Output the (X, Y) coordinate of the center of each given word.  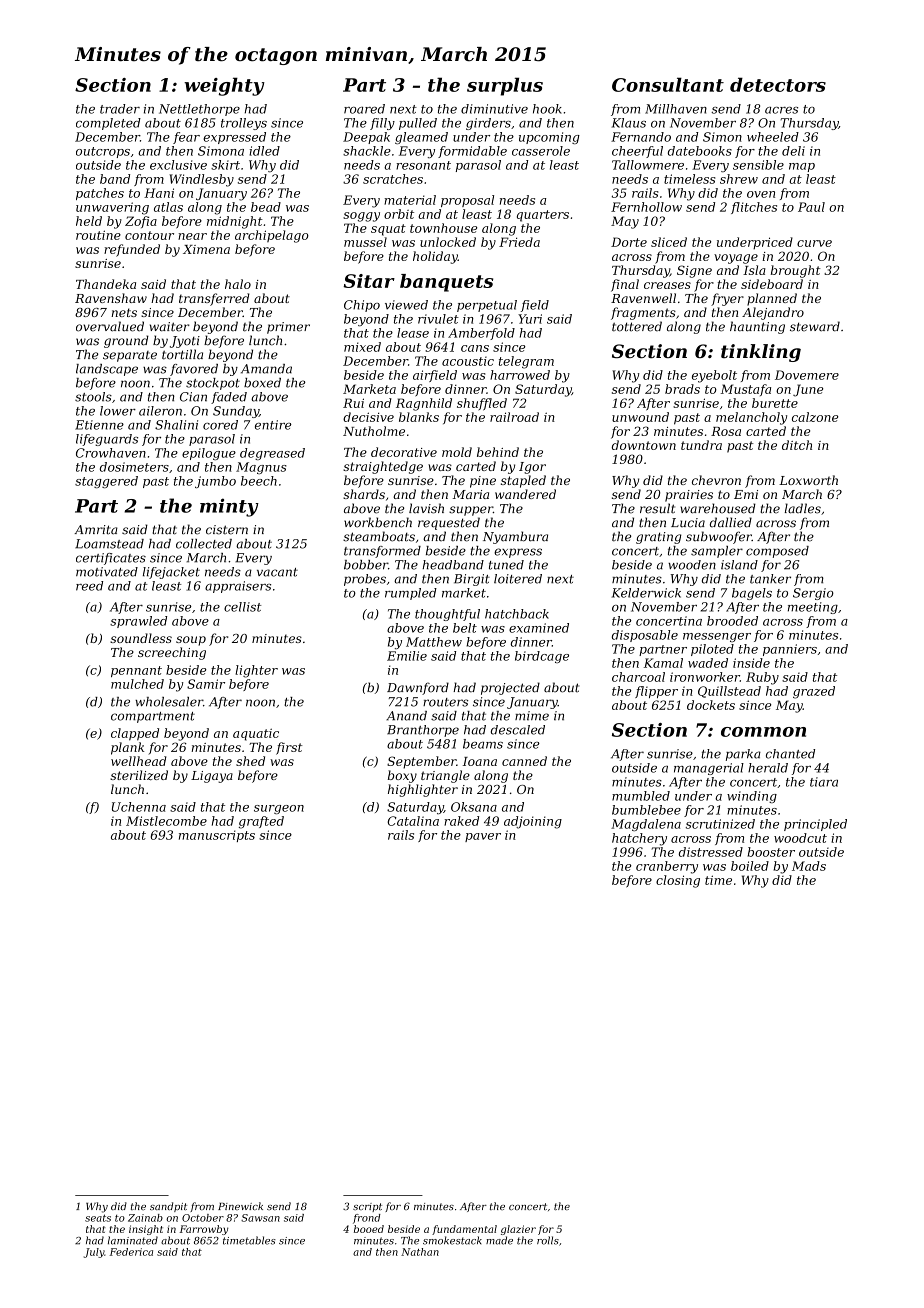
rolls (548, 1240)
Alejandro (773, 313)
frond (367, 1219)
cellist (242, 607)
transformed (382, 552)
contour (149, 235)
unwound (640, 417)
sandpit (168, 1207)
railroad (514, 417)
